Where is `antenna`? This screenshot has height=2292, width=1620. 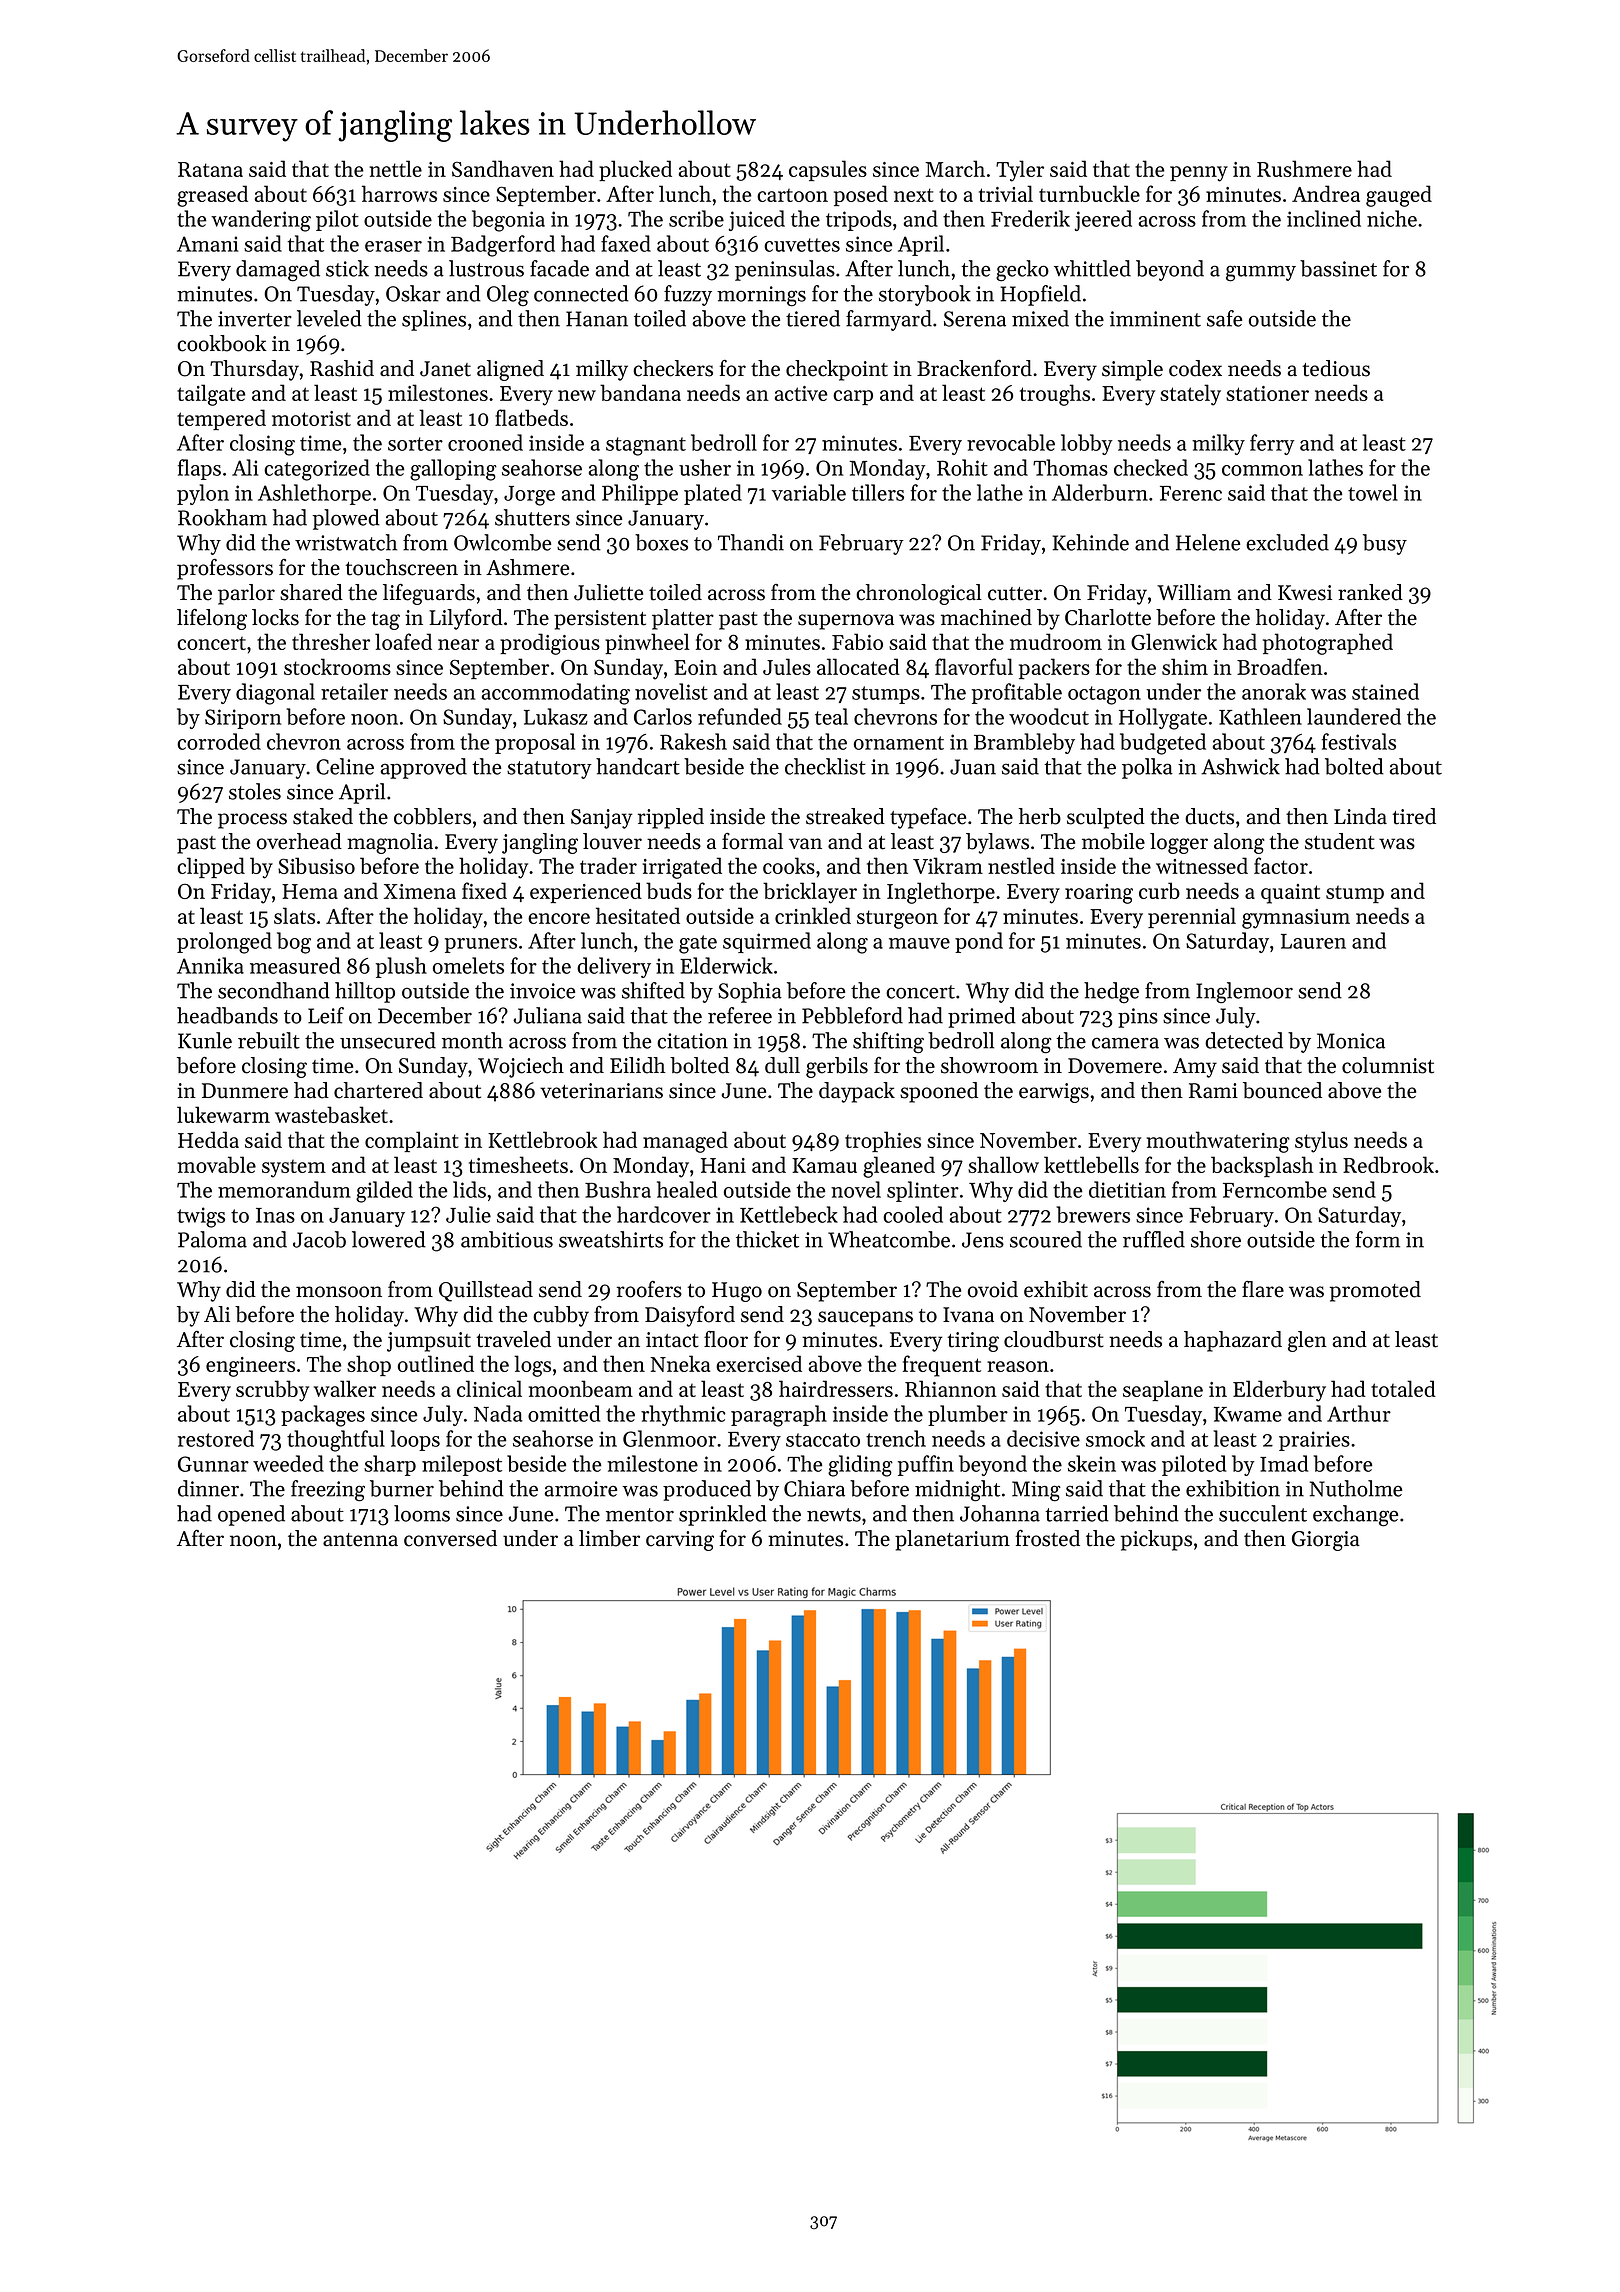
antenna is located at coordinates (360, 1540).
